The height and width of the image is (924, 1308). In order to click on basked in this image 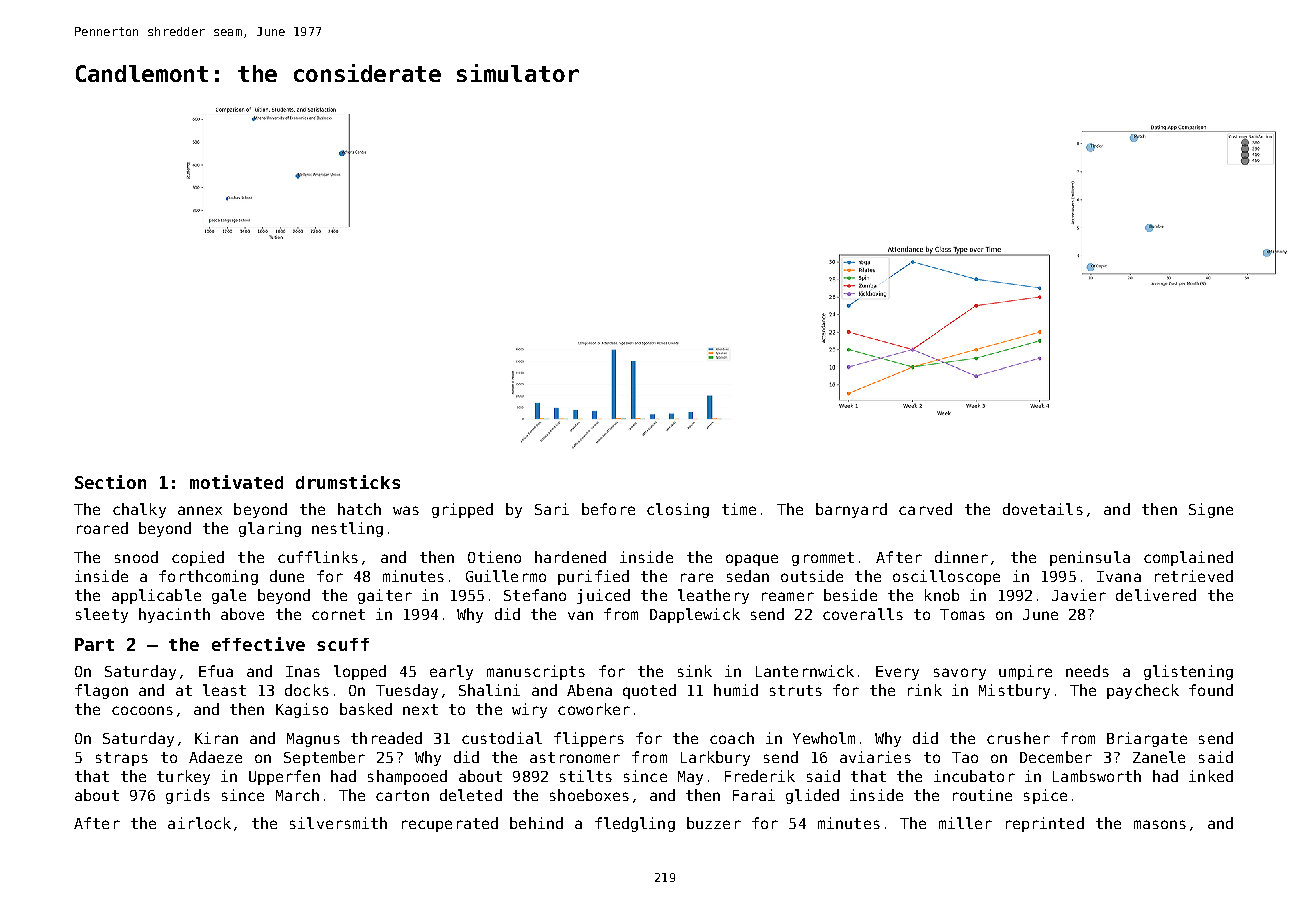, I will do `click(366, 709)`.
